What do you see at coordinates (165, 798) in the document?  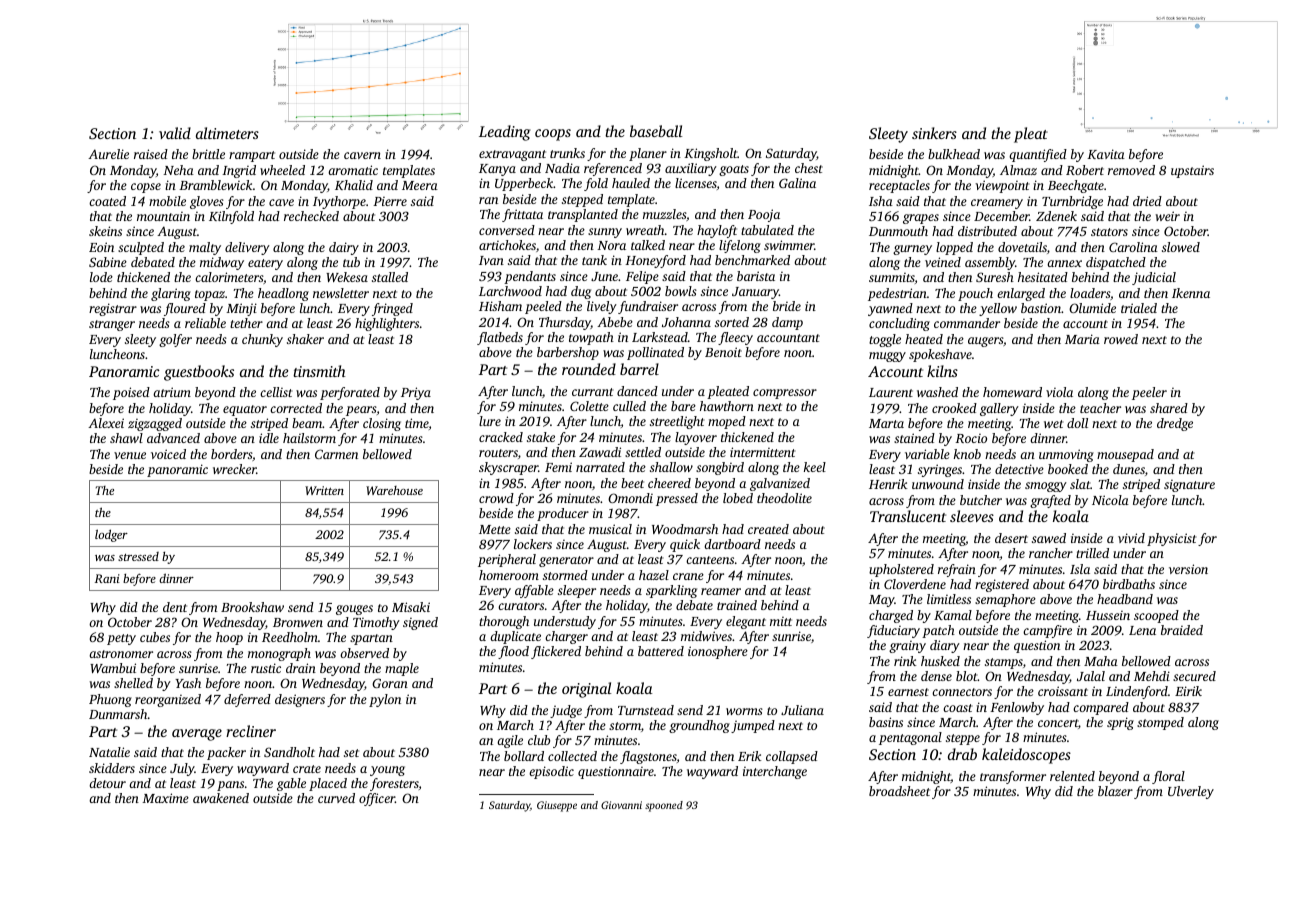 I see `Maxime` at bounding box center [165, 798].
